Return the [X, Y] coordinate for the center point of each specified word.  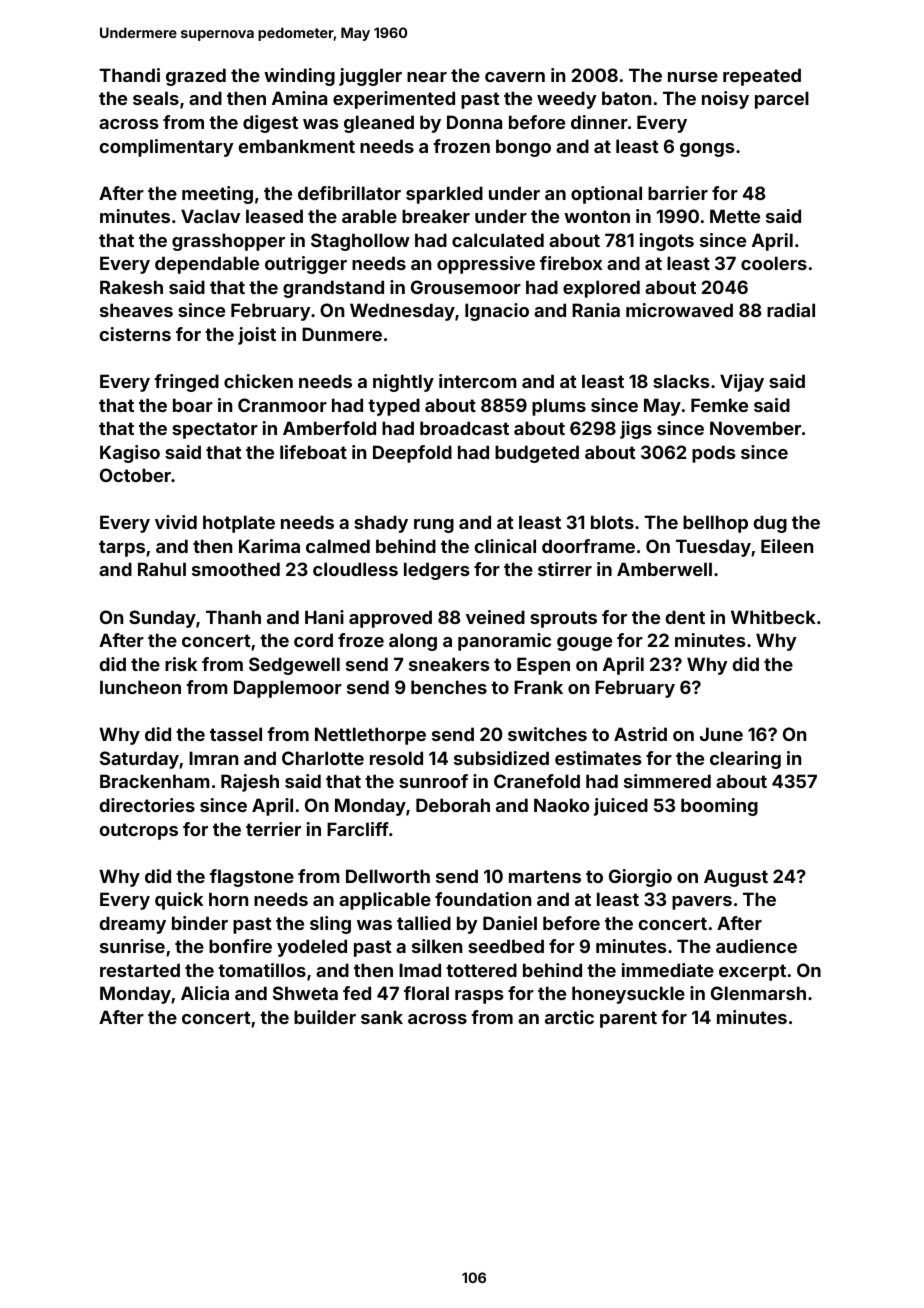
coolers [774, 263]
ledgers [436, 571]
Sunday [162, 619]
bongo [523, 148]
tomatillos [262, 970]
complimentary [167, 148]
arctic [569, 1017]
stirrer [565, 569]
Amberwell [664, 569]
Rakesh [131, 287]
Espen [543, 666]
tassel [236, 734]
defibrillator [349, 193]
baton [626, 98]
